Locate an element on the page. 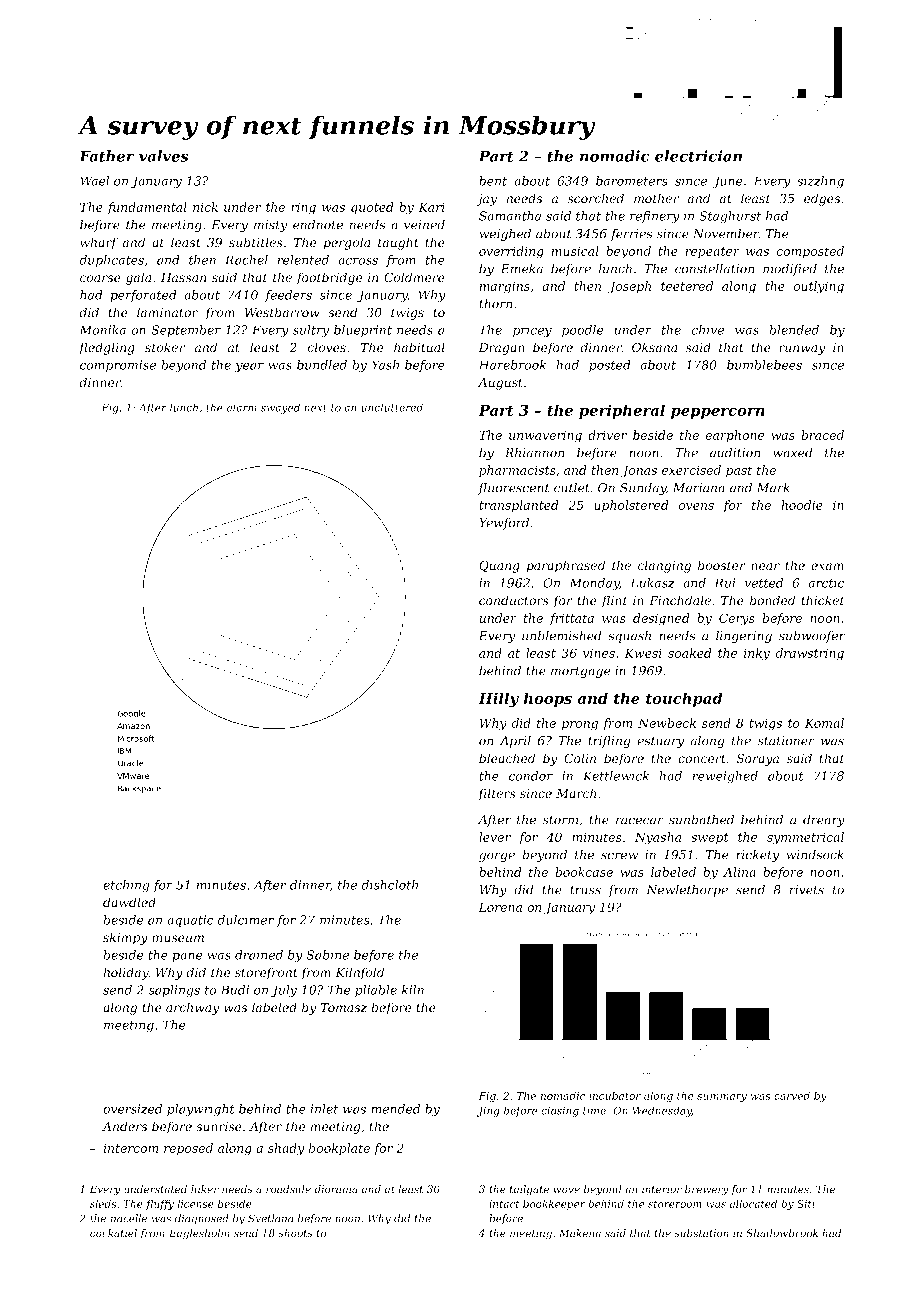 This image has height=1308, width=924. uncluttered is located at coordinates (392, 407).
